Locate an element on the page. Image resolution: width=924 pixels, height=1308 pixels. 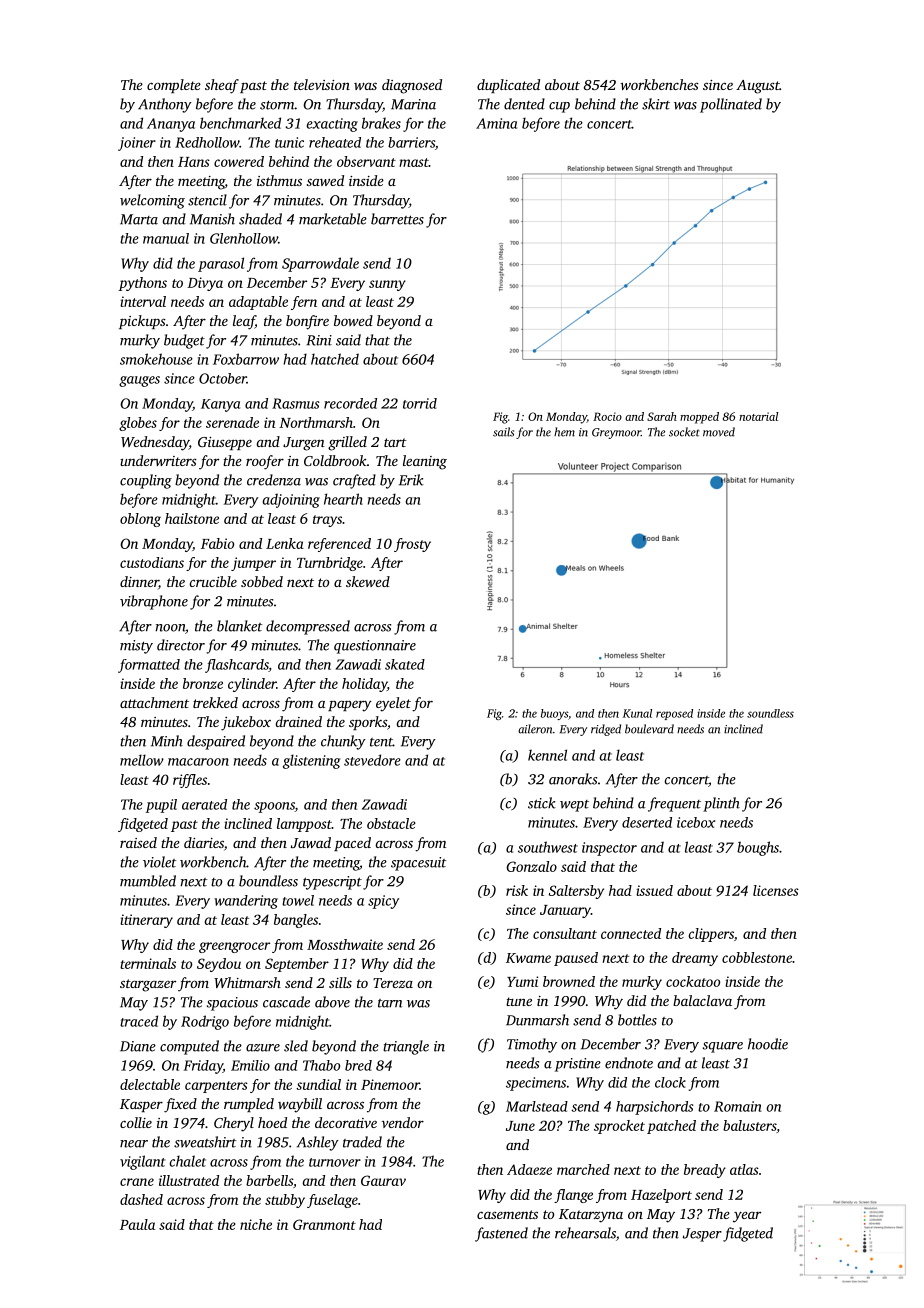
Sarah is located at coordinates (662, 416).
